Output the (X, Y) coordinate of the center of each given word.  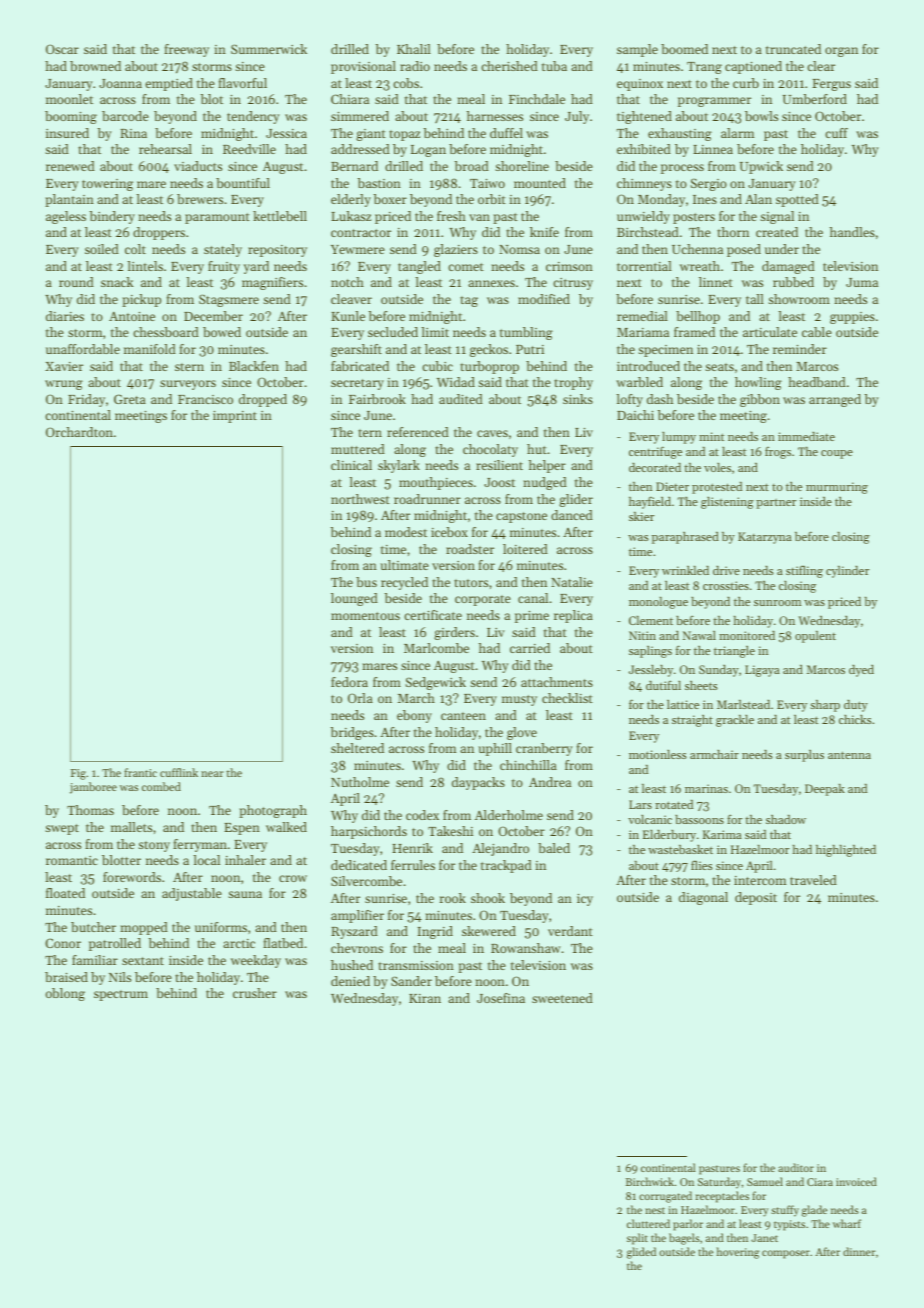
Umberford (815, 99)
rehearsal (165, 149)
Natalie (572, 582)
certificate (433, 615)
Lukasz (351, 216)
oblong (65, 994)
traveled (813, 880)
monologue (658, 603)
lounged (354, 599)
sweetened (562, 998)
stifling (804, 571)
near (212, 774)
